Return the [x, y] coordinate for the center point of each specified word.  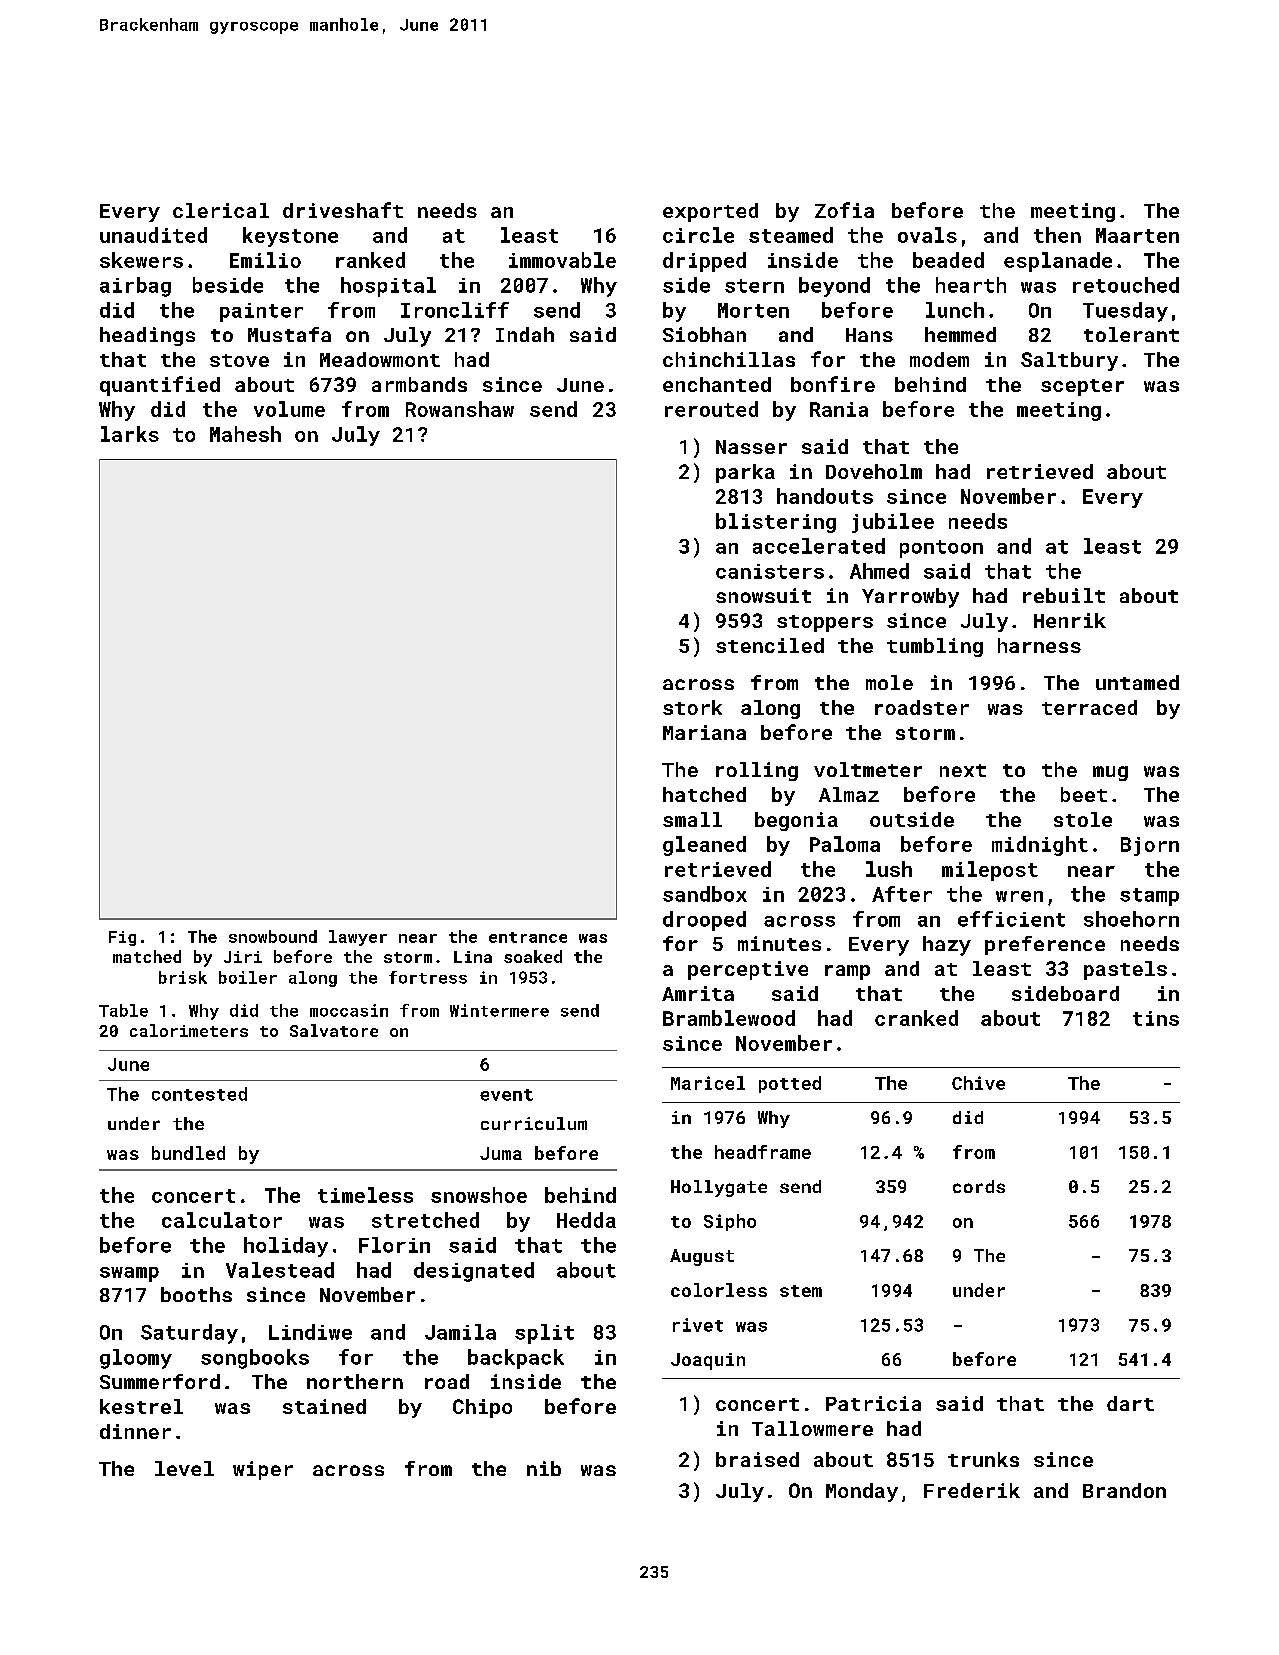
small [692, 819]
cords [979, 1186]
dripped [704, 262]
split [544, 1334]
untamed [1137, 682]
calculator [222, 1220]
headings [147, 336]
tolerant [1131, 334]
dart [1130, 1403]
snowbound [273, 936]
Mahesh [245, 434]
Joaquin [708, 1361]
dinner [135, 1431]
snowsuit [763, 595]
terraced [1089, 707]
